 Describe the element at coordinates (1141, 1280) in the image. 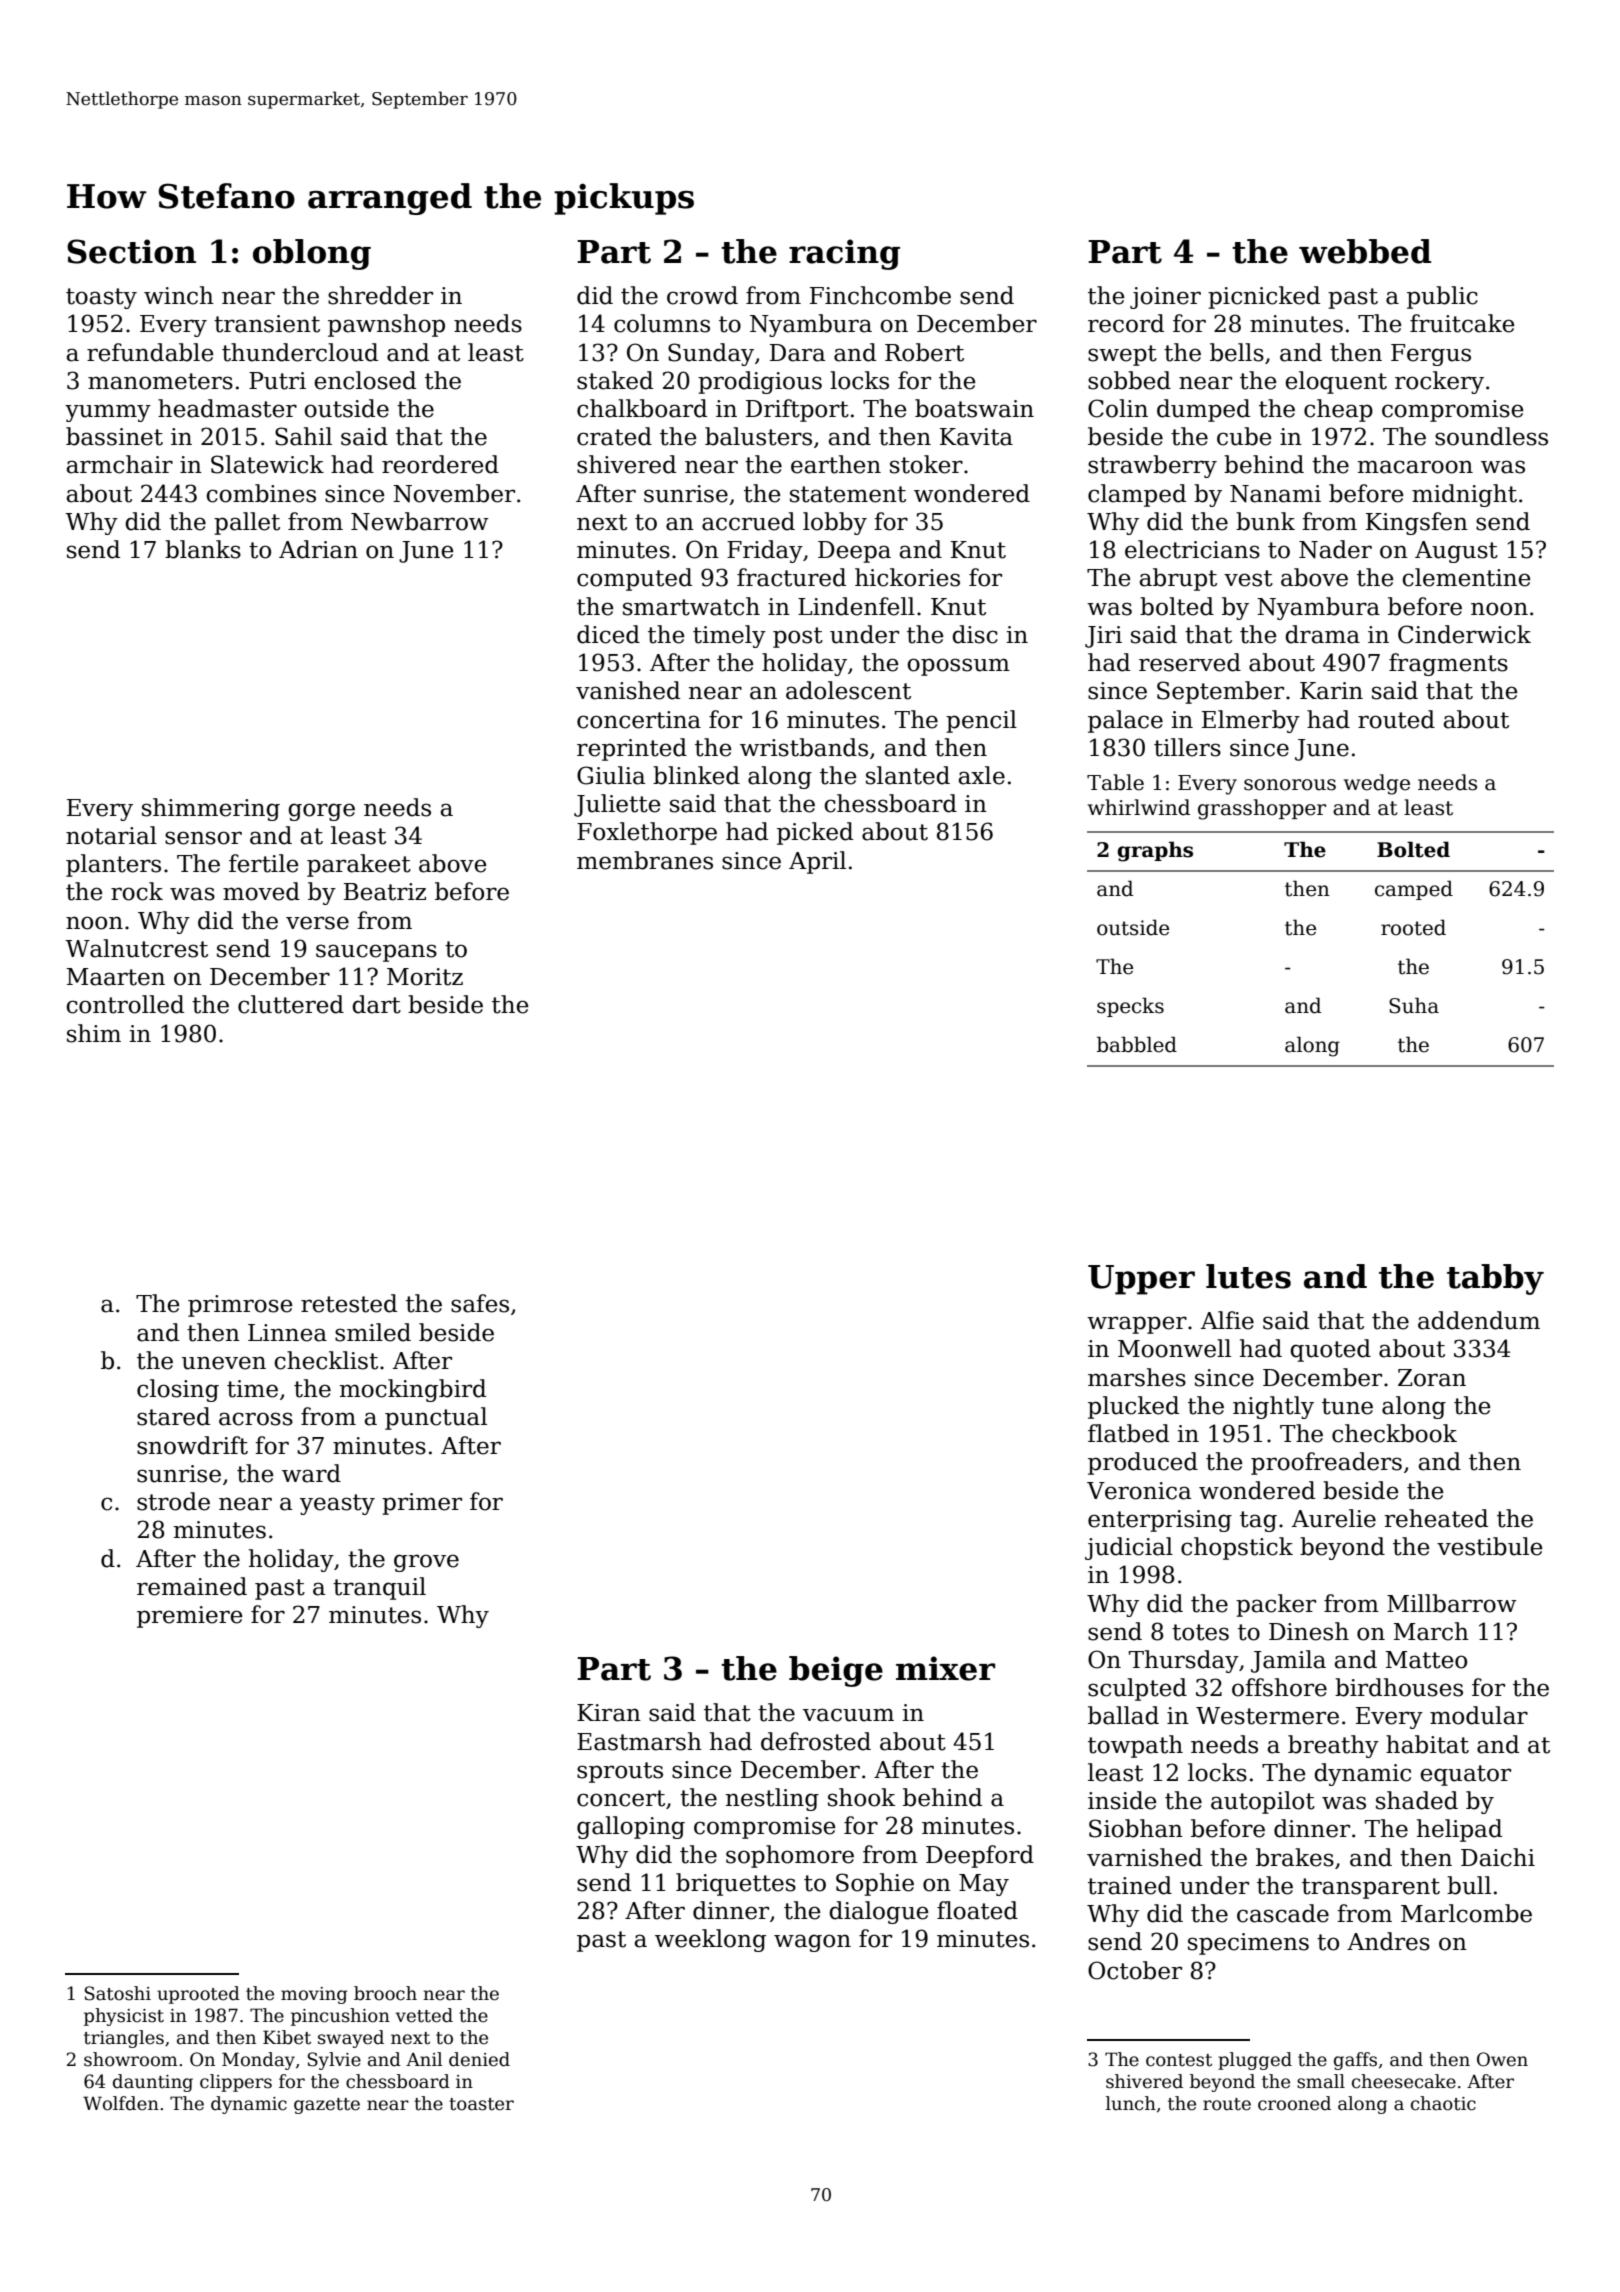

I see `Upper` at that location.
